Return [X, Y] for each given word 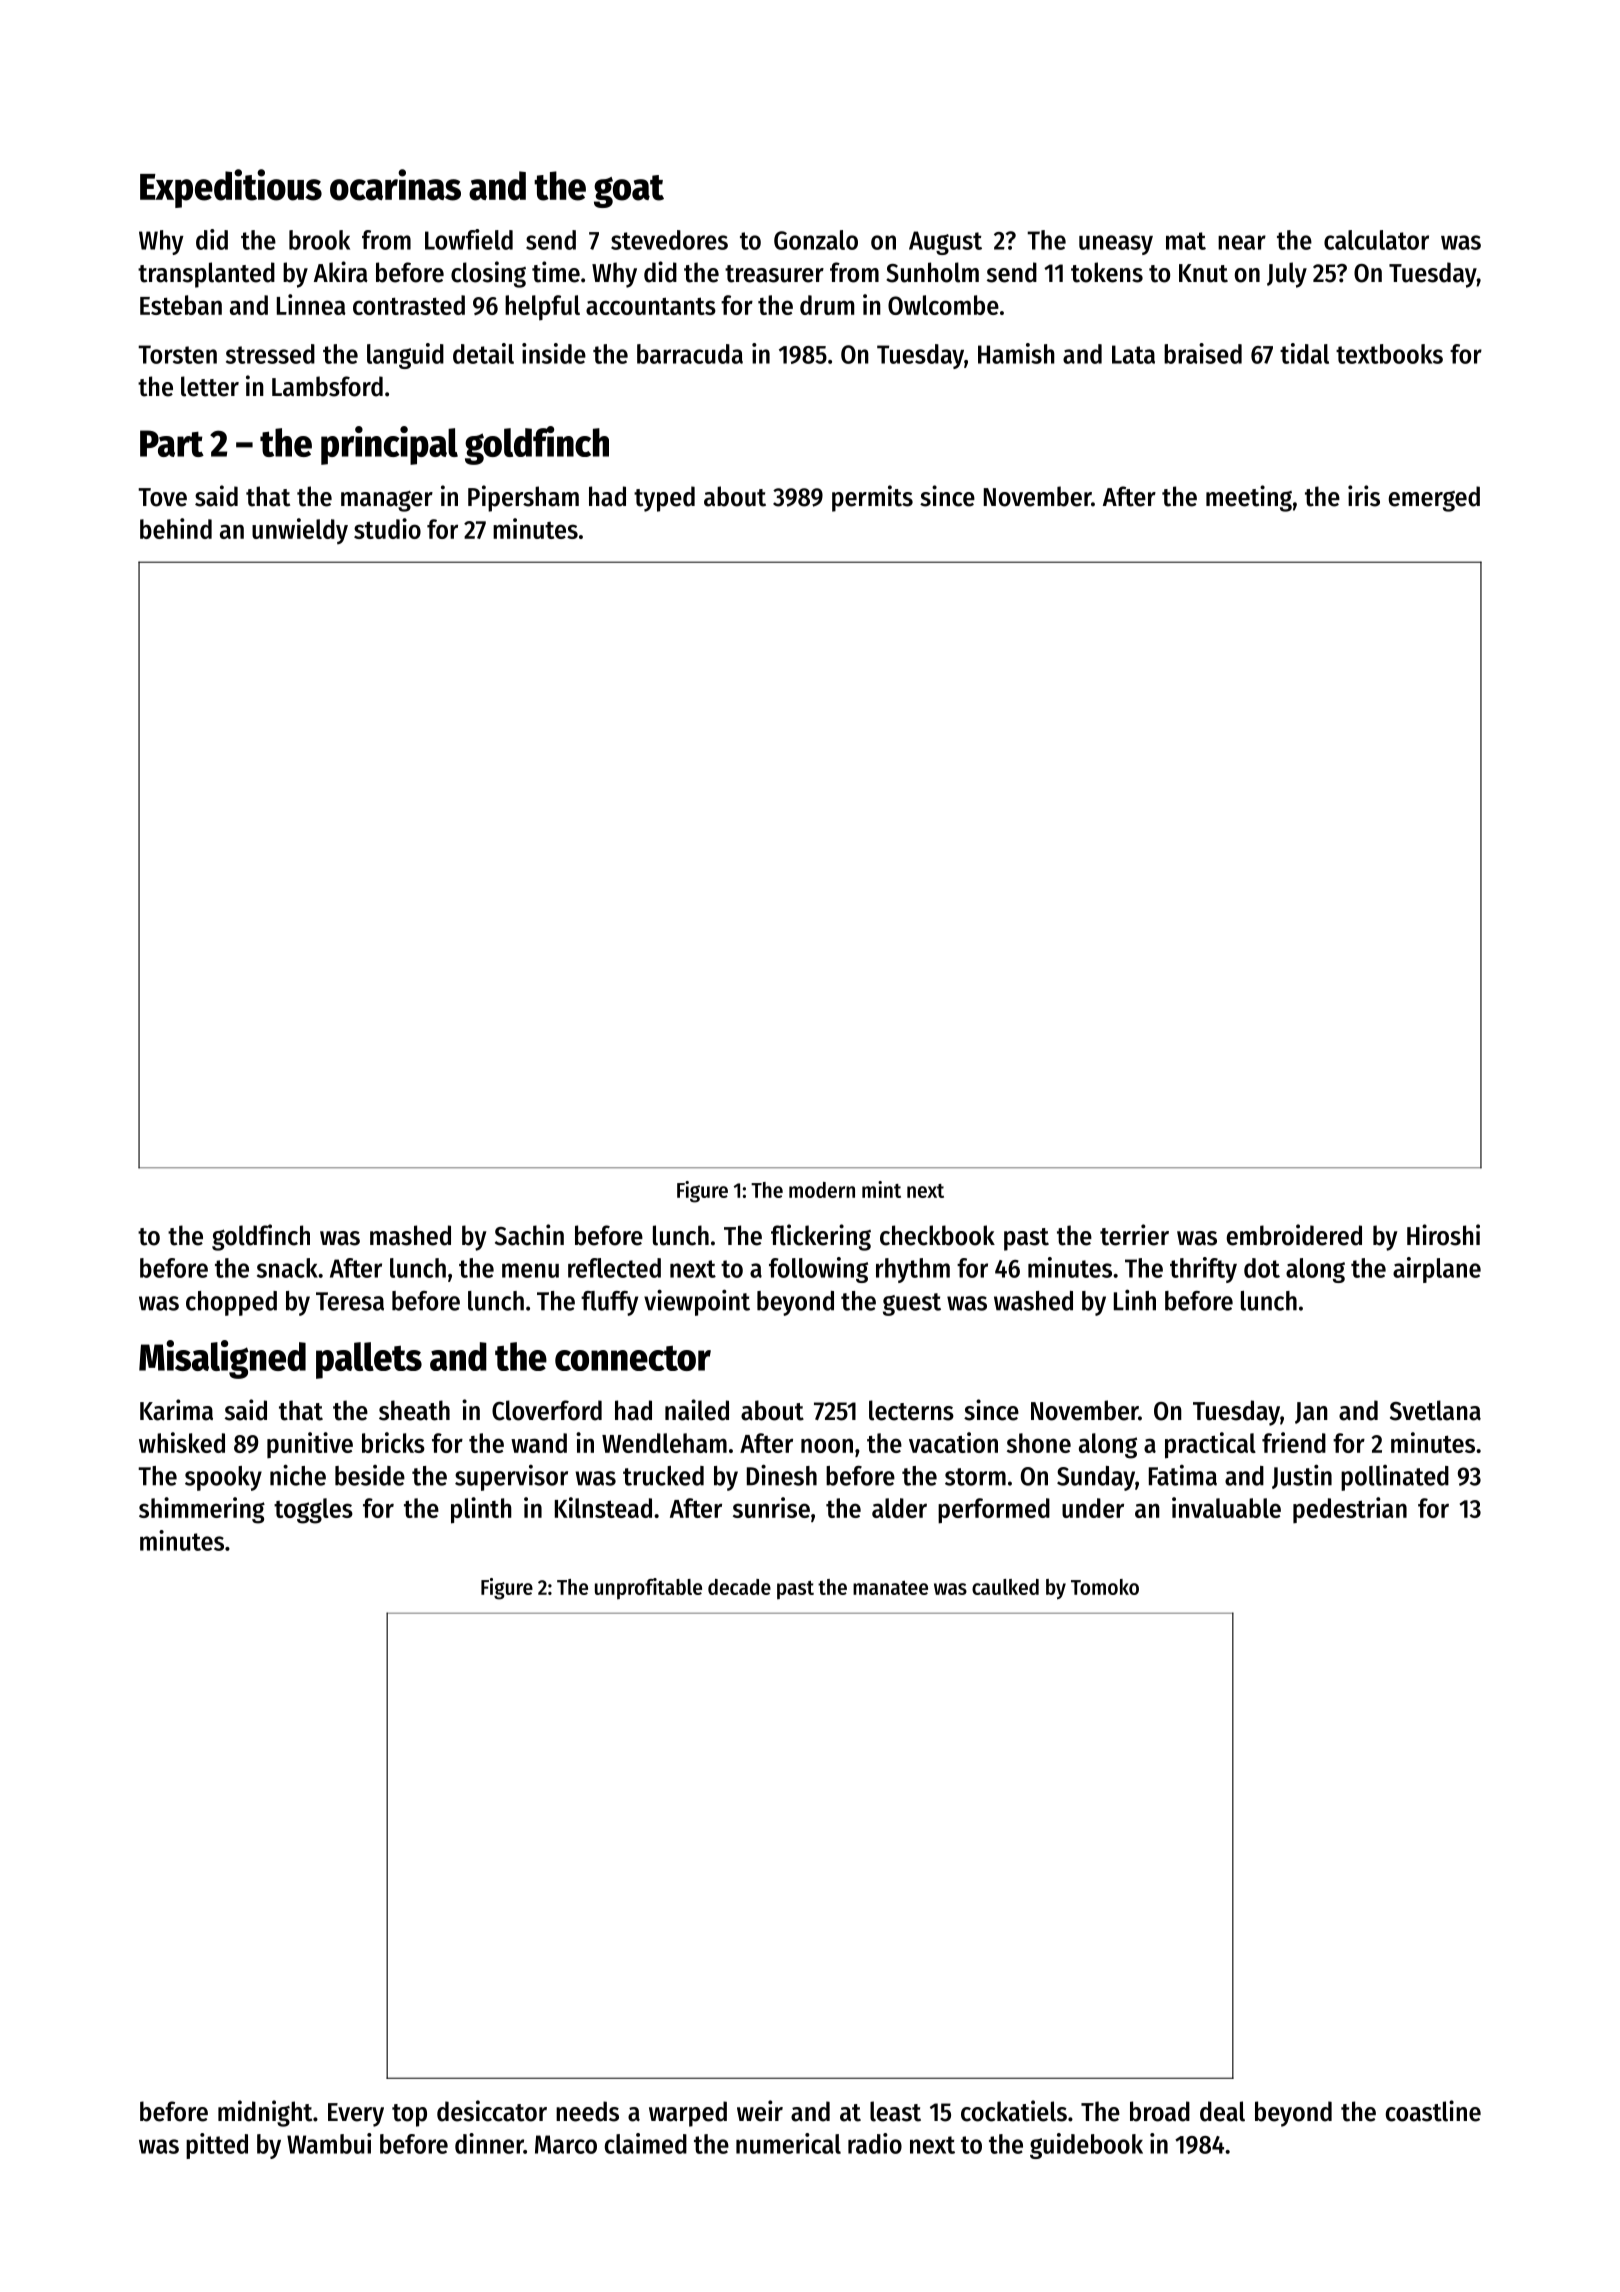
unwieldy [300, 531]
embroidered [1294, 1235]
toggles [313, 1511]
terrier [1134, 1235]
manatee [890, 1588]
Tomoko [1105, 1587]
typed [664, 499]
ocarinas [395, 185]
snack [287, 1268]
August [945, 243]
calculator [1376, 240]
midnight [265, 2113]
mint [881, 1189]
